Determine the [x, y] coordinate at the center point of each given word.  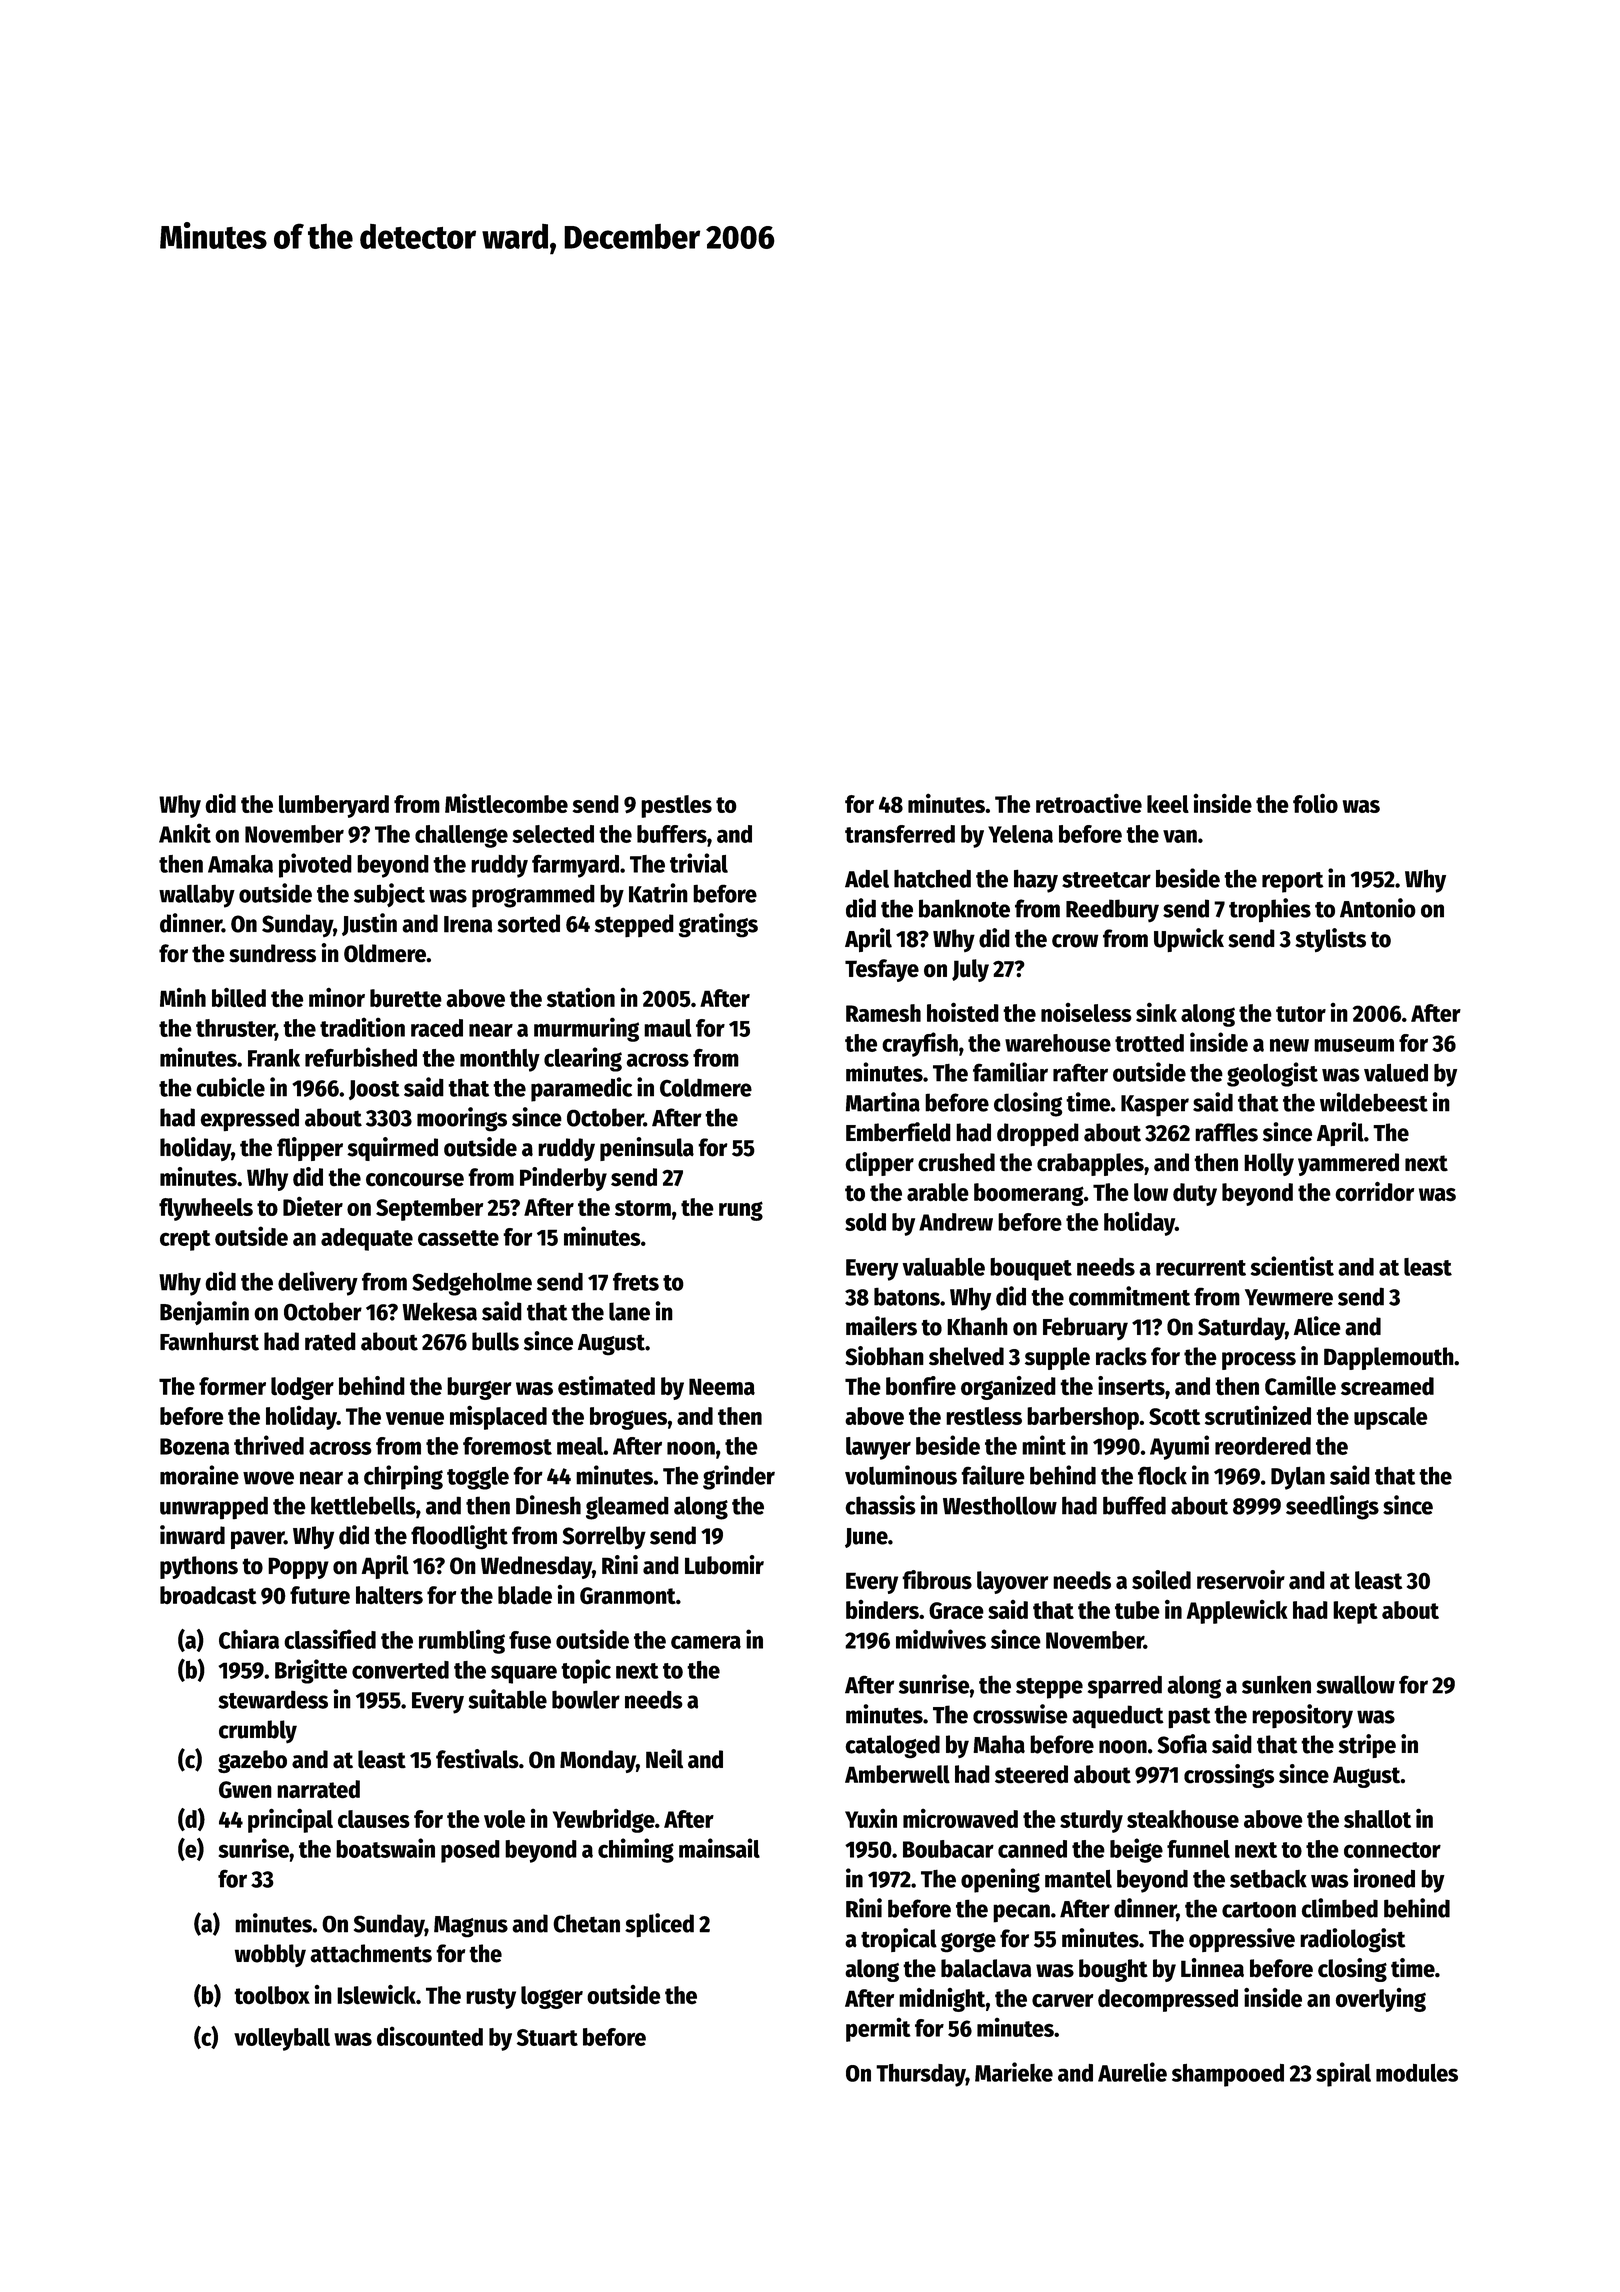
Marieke [1014, 2072]
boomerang [1029, 1194]
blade [525, 1595]
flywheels [206, 1209]
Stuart [547, 2037]
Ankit [185, 833]
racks [1121, 1356]
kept [1355, 1612]
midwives [941, 1639]
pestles [676, 806]
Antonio [1378, 908]
